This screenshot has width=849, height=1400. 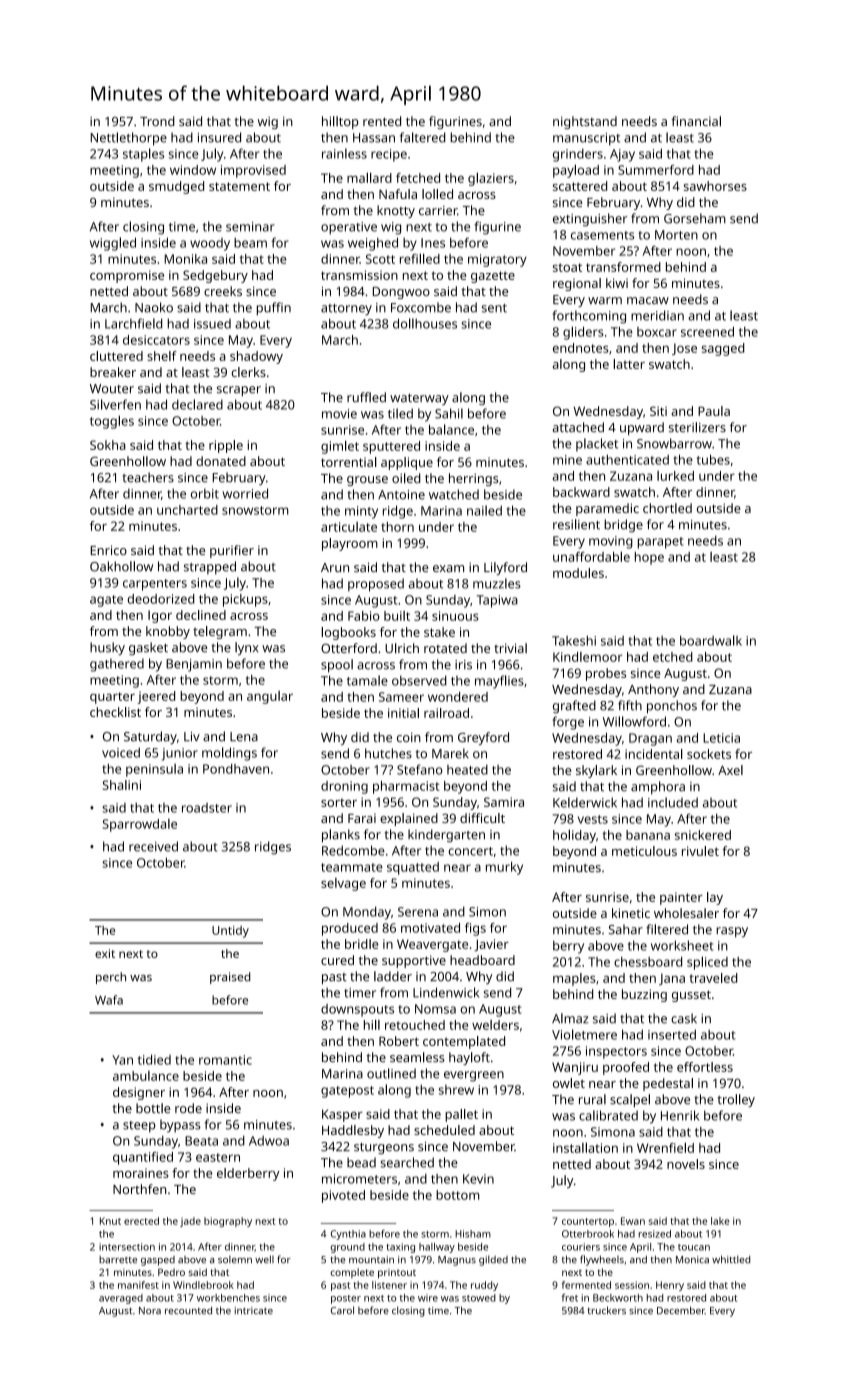 What do you see at coordinates (197, 404) in the screenshot?
I see `declared` at bounding box center [197, 404].
